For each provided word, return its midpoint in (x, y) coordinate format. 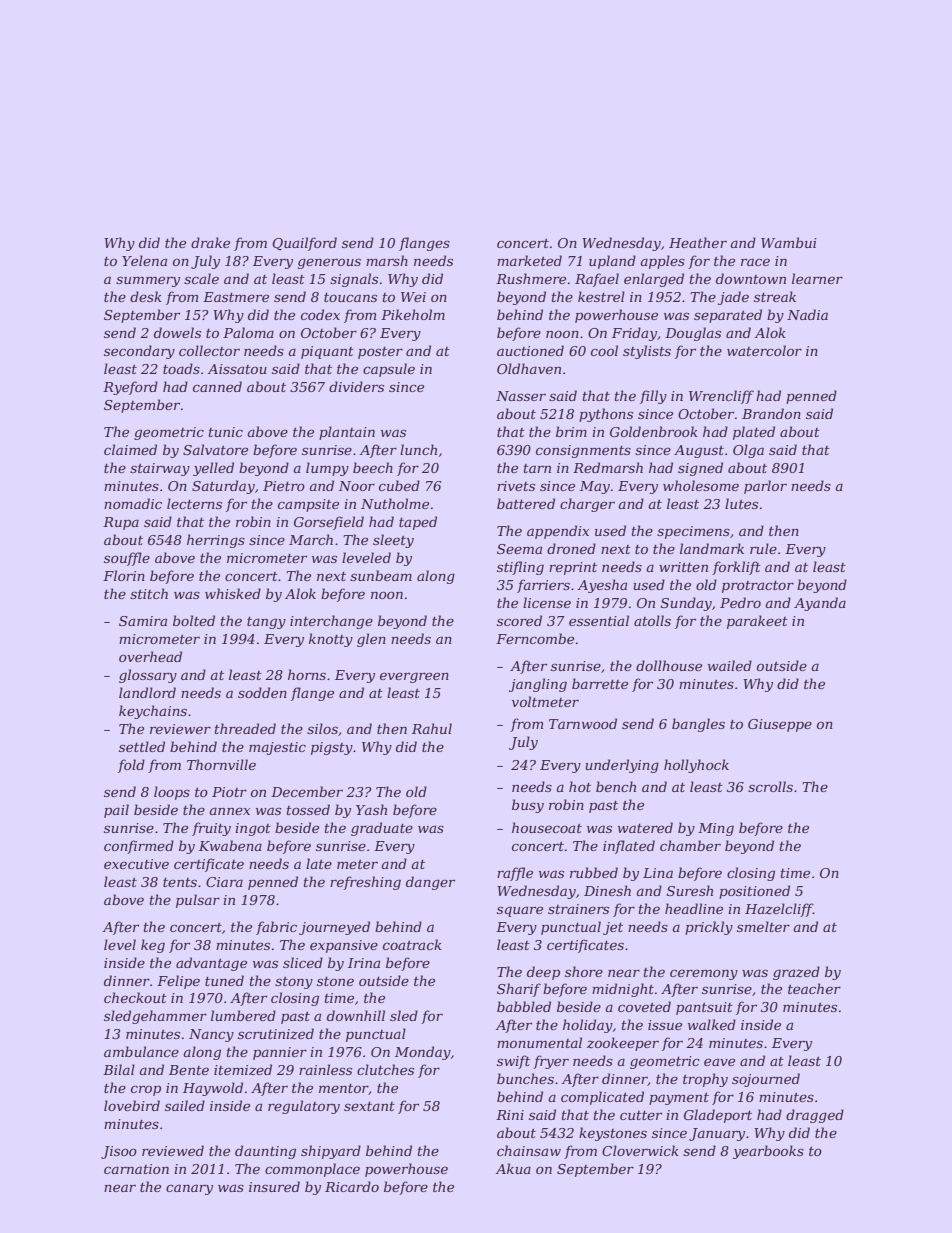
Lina (658, 873)
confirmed (139, 847)
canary (189, 1189)
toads (181, 368)
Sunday (686, 604)
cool (604, 350)
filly (653, 397)
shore (584, 971)
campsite (308, 505)
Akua (513, 1168)
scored (519, 620)
